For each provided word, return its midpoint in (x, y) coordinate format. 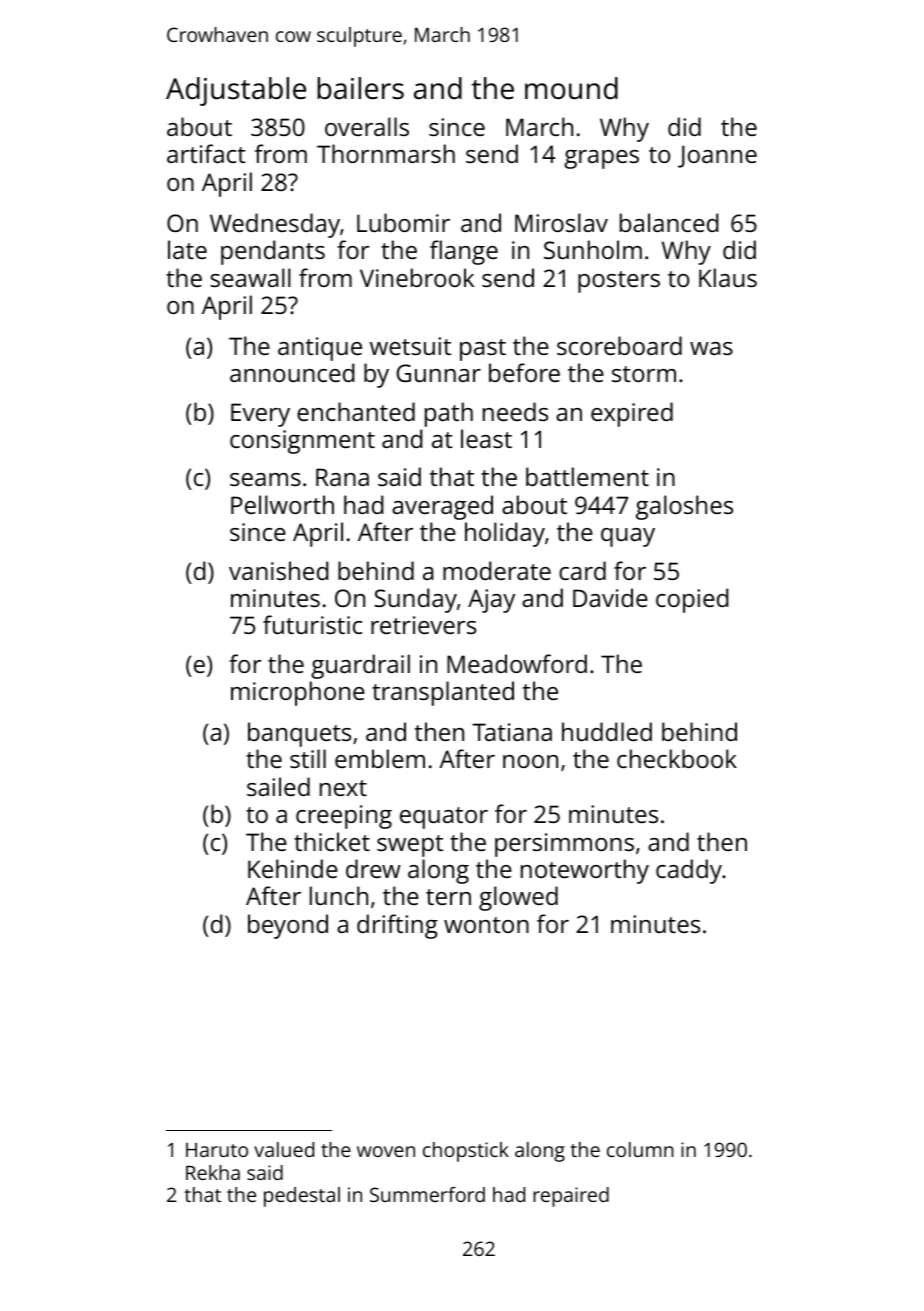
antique (320, 349)
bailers (360, 88)
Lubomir (403, 222)
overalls (367, 126)
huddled (607, 731)
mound (571, 88)
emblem (380, 758)
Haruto (217, 1150)
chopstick (466, 1152)
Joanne (717, 156)
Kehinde (293, 868)
